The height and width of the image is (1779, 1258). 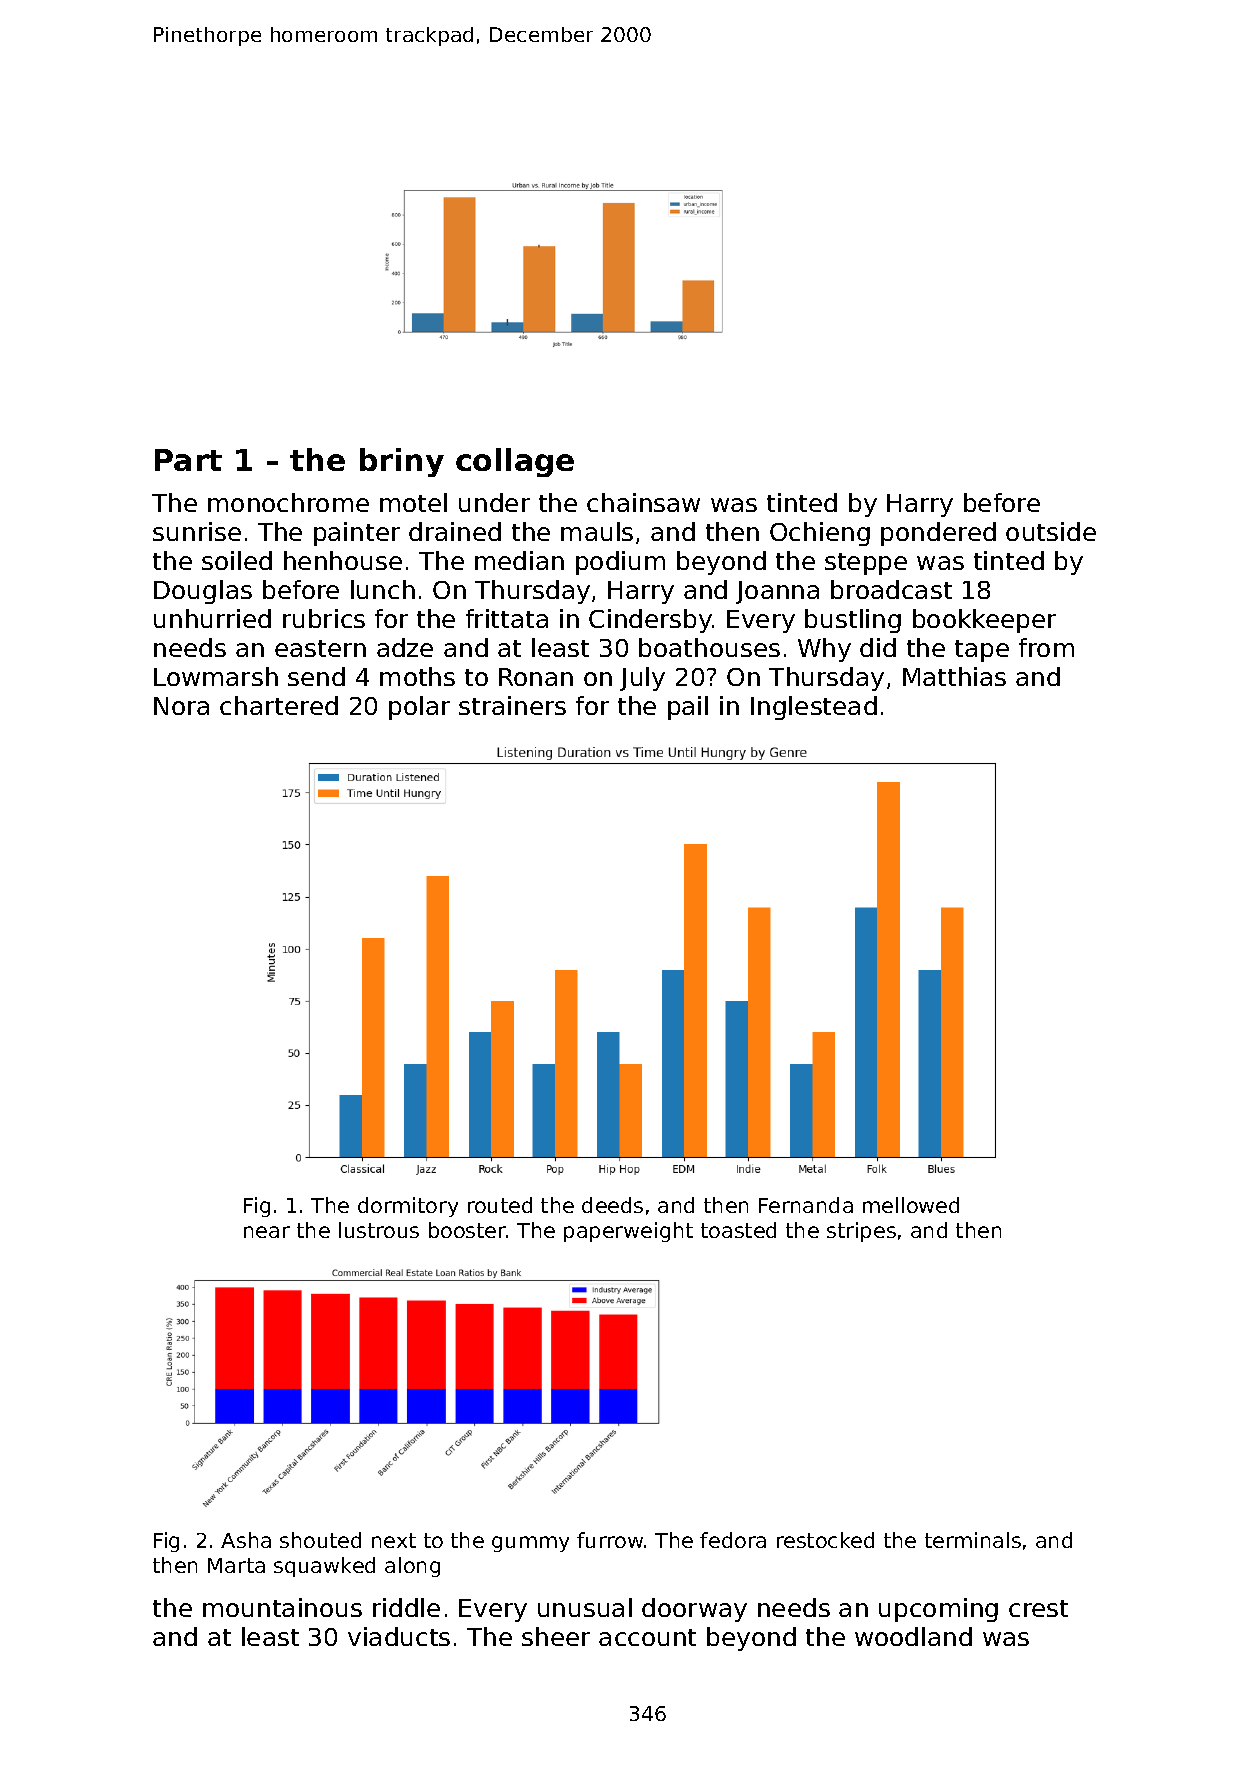 What do you see at coordinates (267, 1232) in the image?
I see `near` at bounding box center [267, 1232].
